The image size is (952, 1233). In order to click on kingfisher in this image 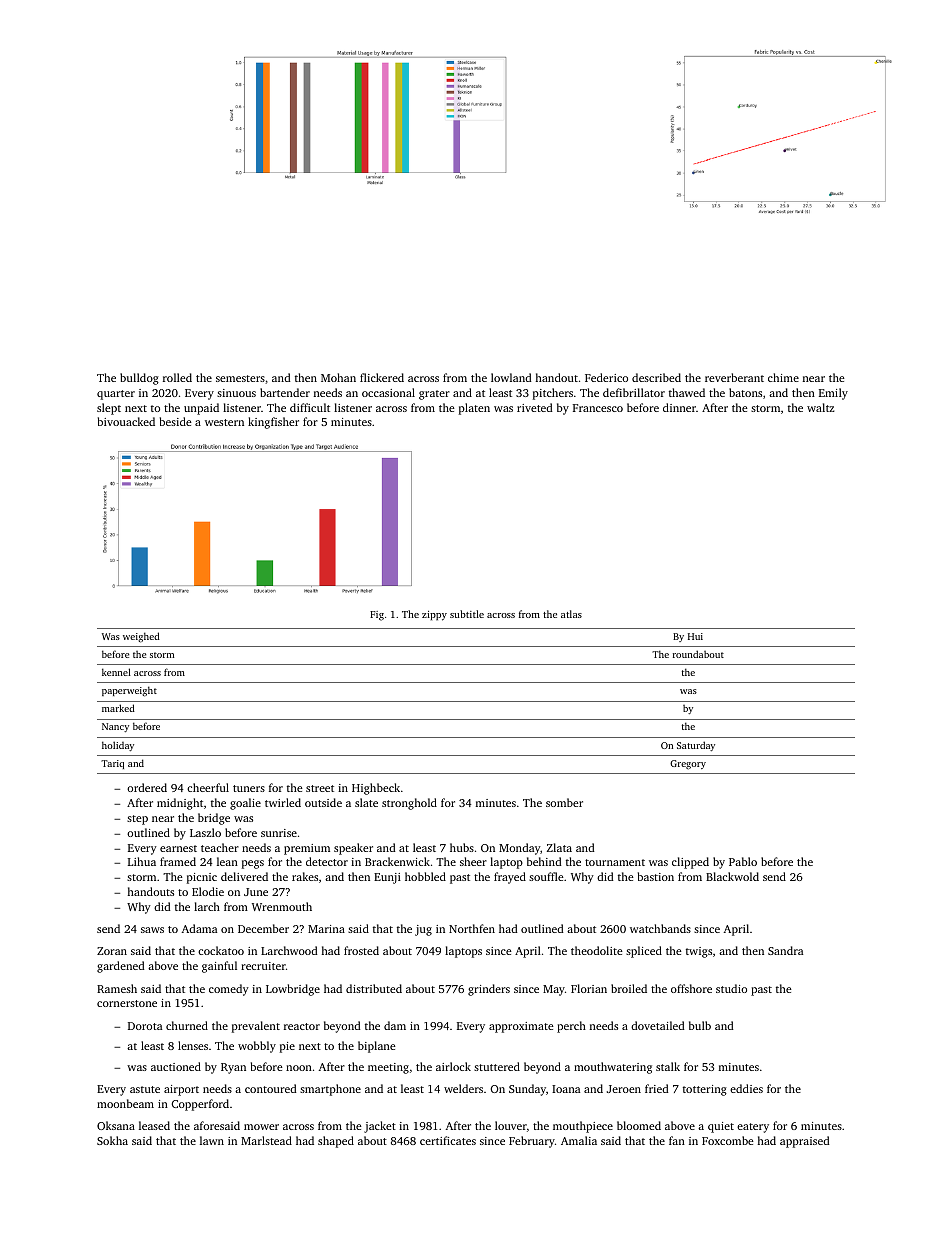, I will do `click(273, 423)`.
